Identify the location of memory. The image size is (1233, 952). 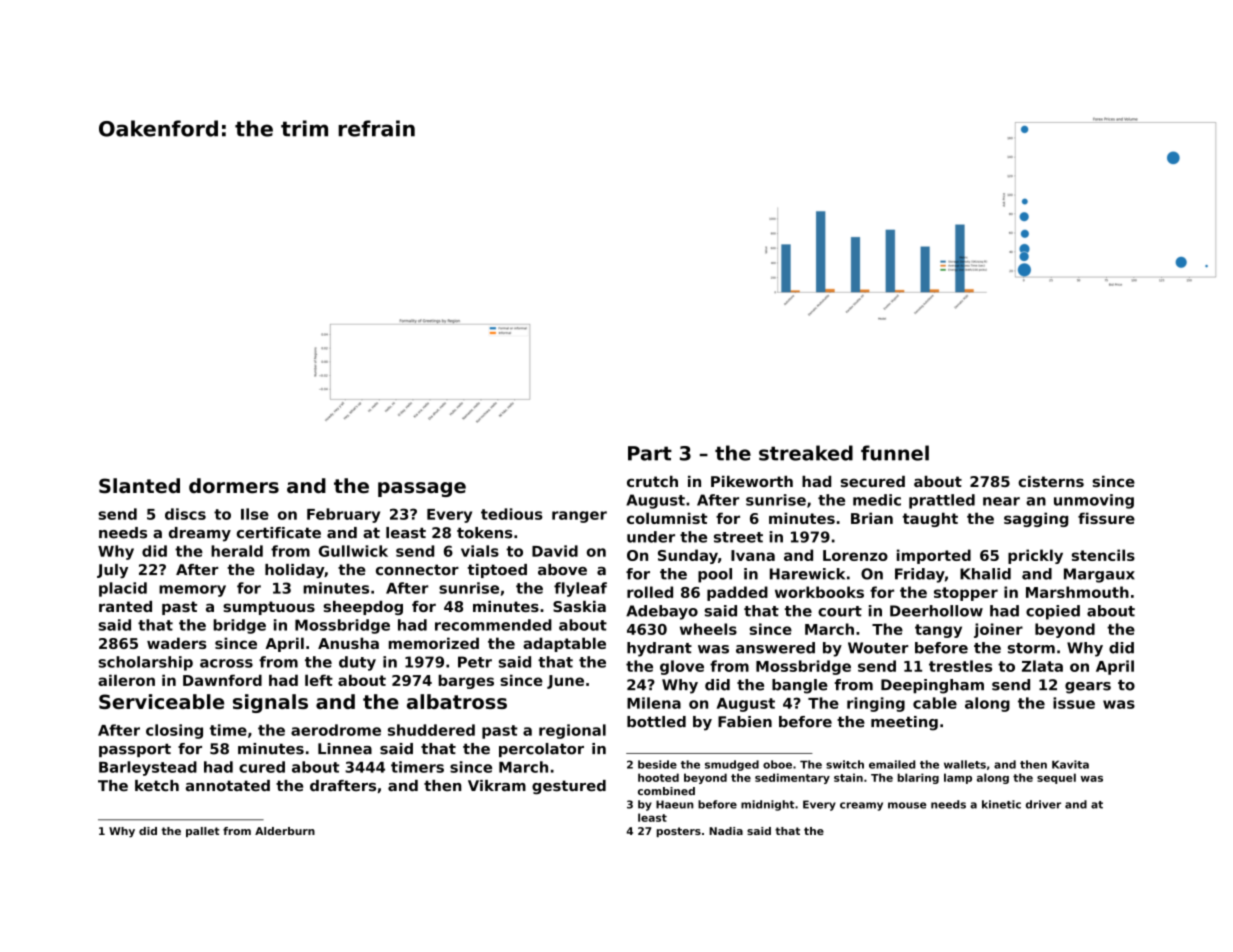
(192, 591).
